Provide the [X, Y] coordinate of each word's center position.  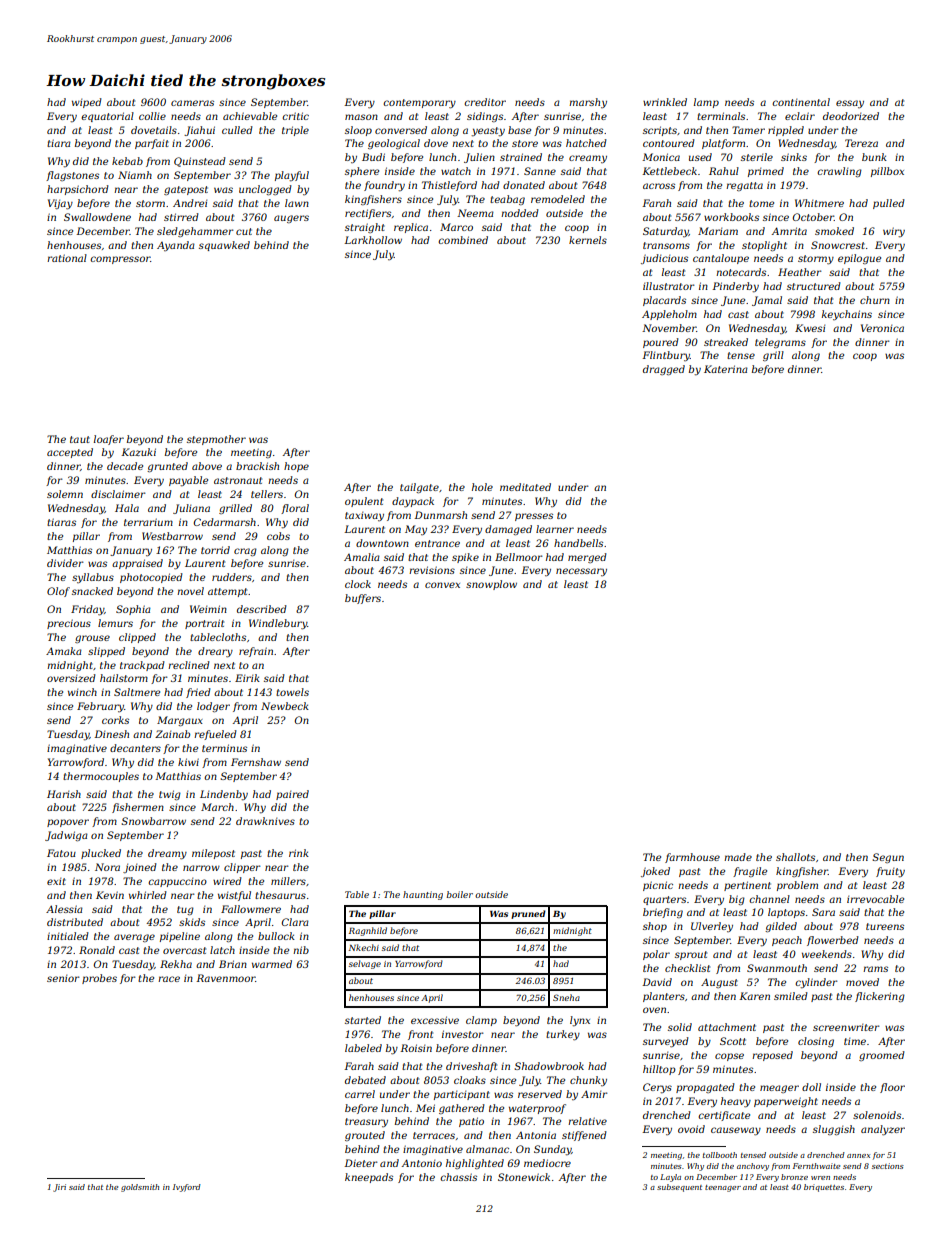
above [207, 466]
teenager [723, 1188]
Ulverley [712, 927]
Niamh [135, 175]
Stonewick [524, 1177]
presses [534, 517]
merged [587, 558]
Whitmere [819, 203]
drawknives [265, 821]
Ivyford [187, 1188]
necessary [581, 572]
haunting [423, 895]
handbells [578, 543]
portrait [204, 624]
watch [456, 171]
